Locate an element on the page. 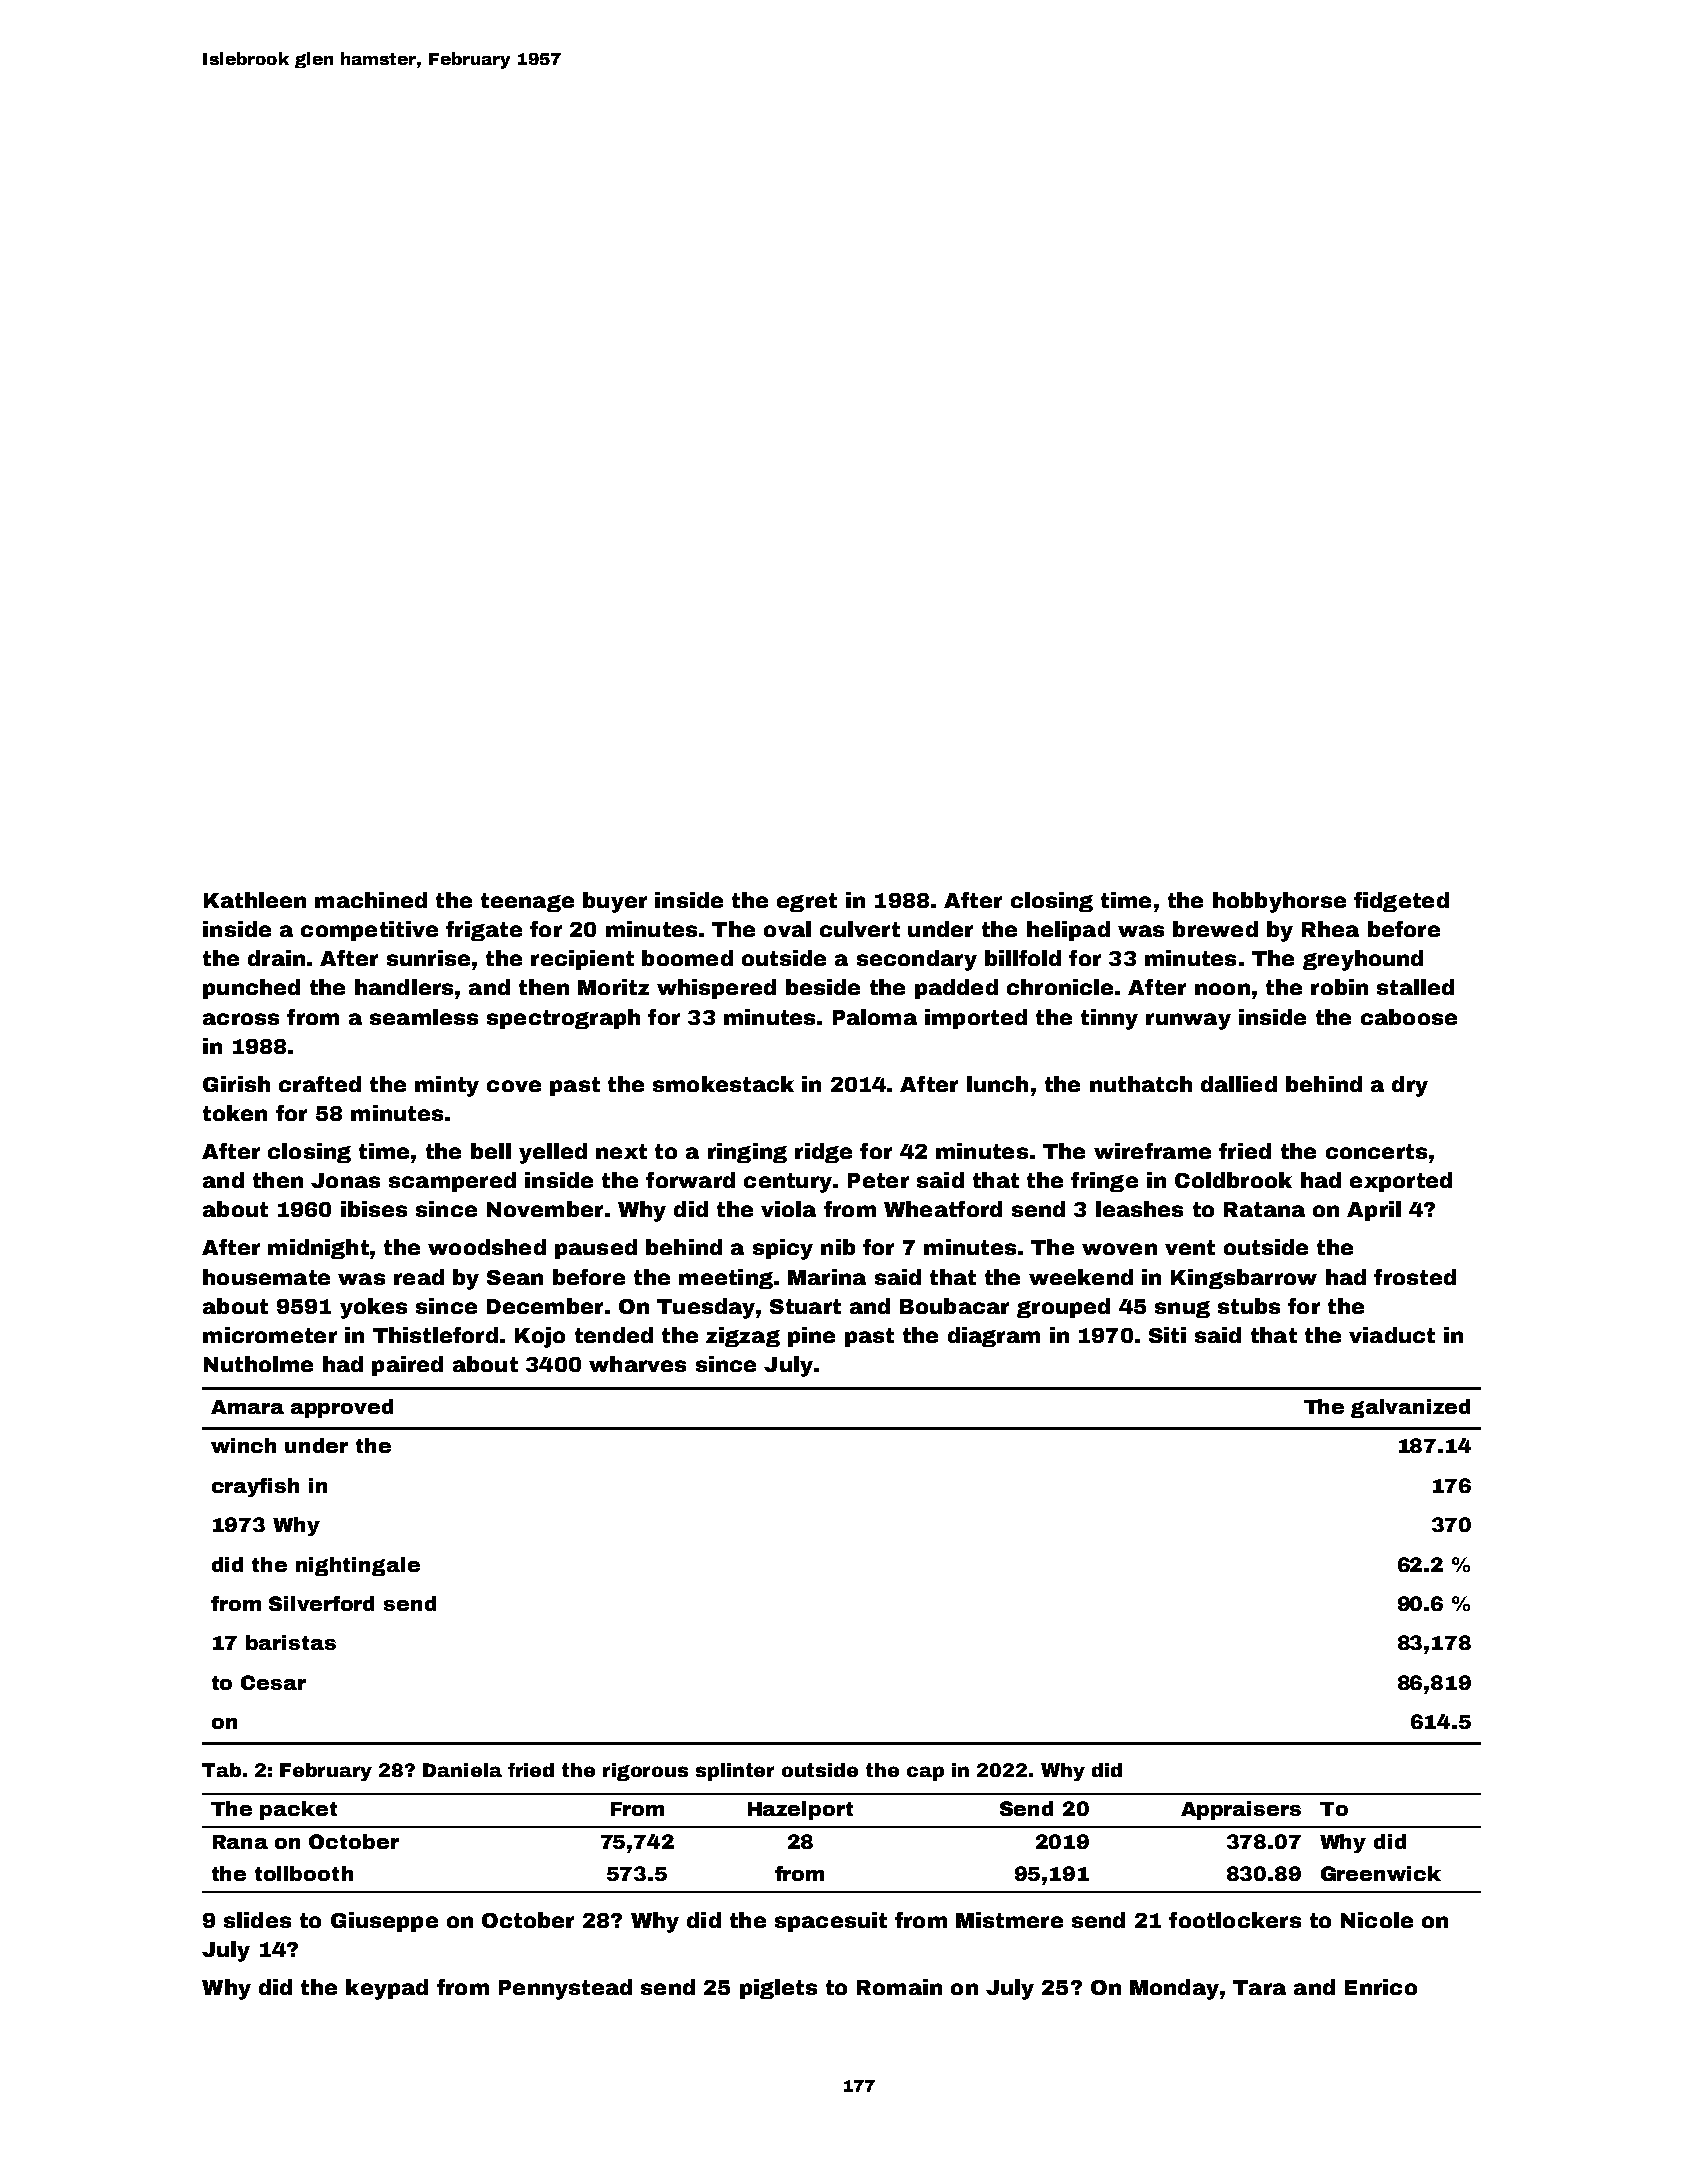  keypad is located at coordinates (387, 1989).
